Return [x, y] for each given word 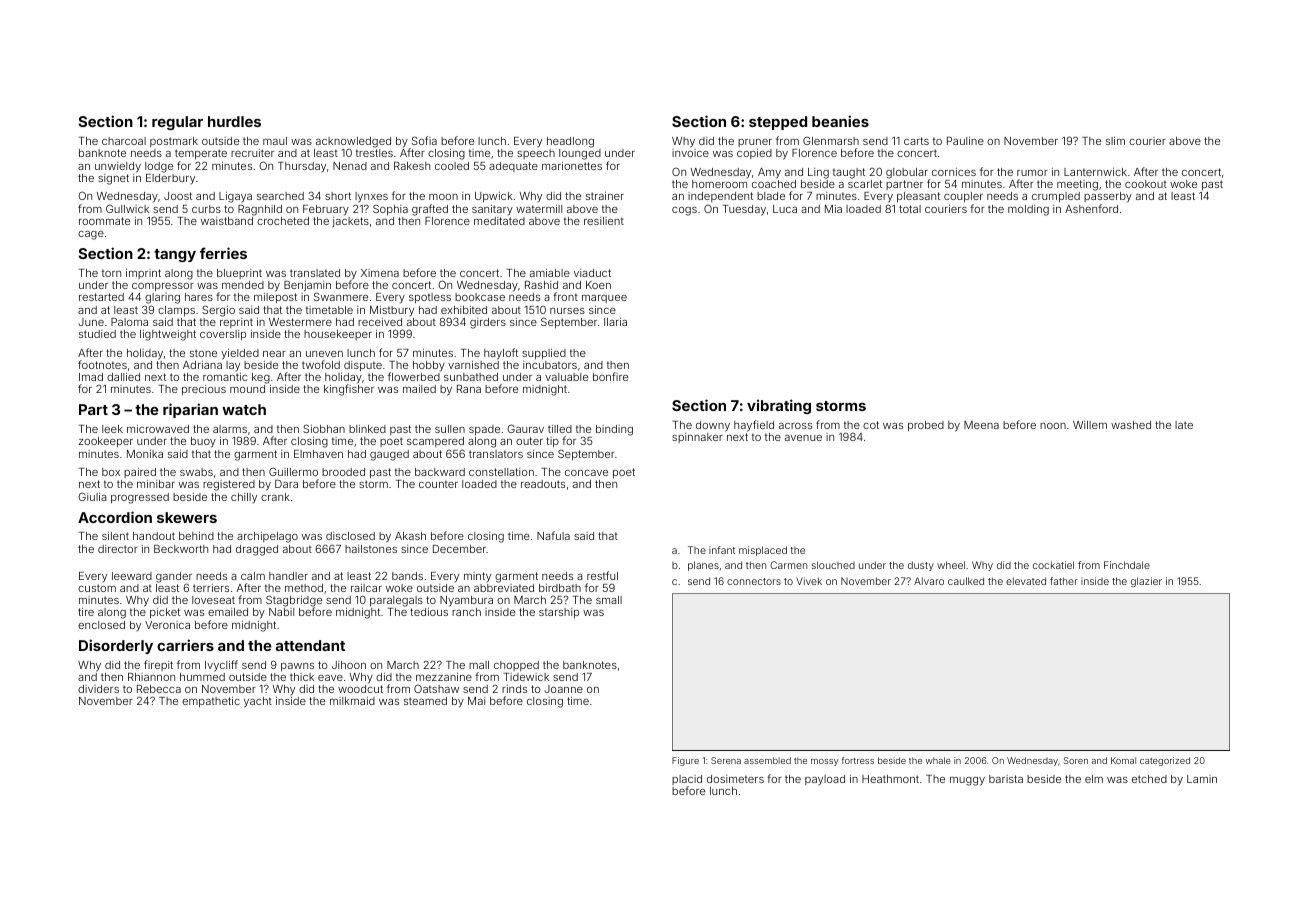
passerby [1108, 197]
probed [926, 426]
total [910, 209]
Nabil [281, 612]
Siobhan [324, 428]
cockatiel [1053, 565]
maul [275, 141]
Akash [410, 536]
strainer [605, 196]
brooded [343, 472]
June [91, 322]
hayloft [501, 354]
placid [687, 781]
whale [938, 760]
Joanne [564, 689]
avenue [803, 438]
